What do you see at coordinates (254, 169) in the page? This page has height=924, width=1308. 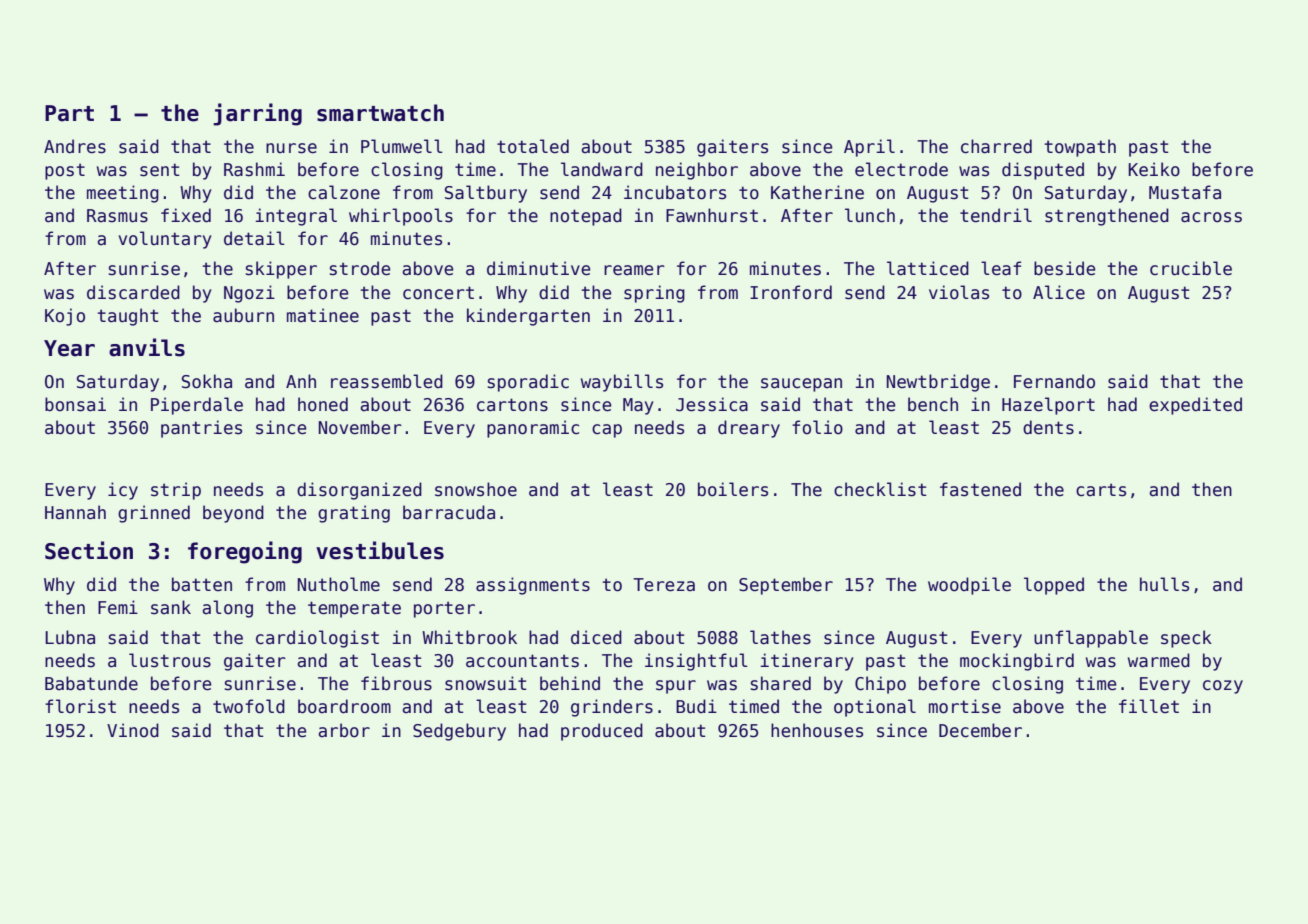 I see `Rashmi` at bounding box center [254, 169].
